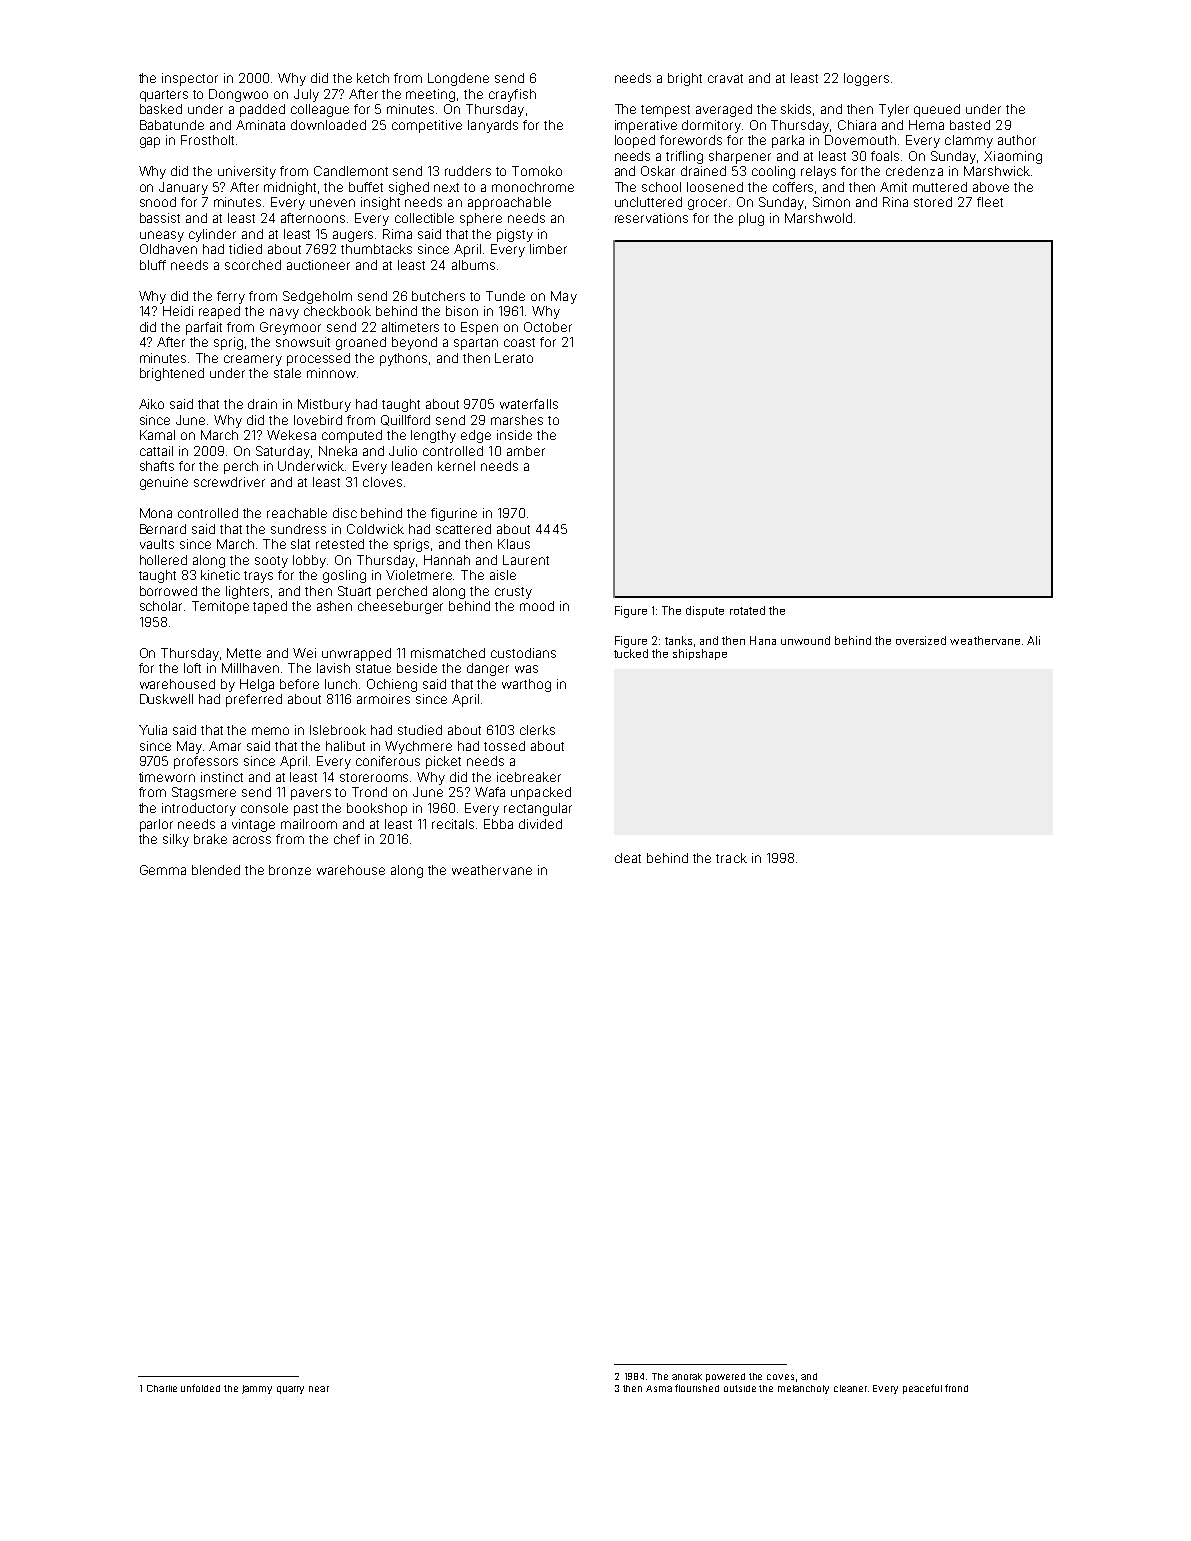  What do you see at coordinates (290, 870) in the document?
I see `bronze` at bounding box center [290, 870].
